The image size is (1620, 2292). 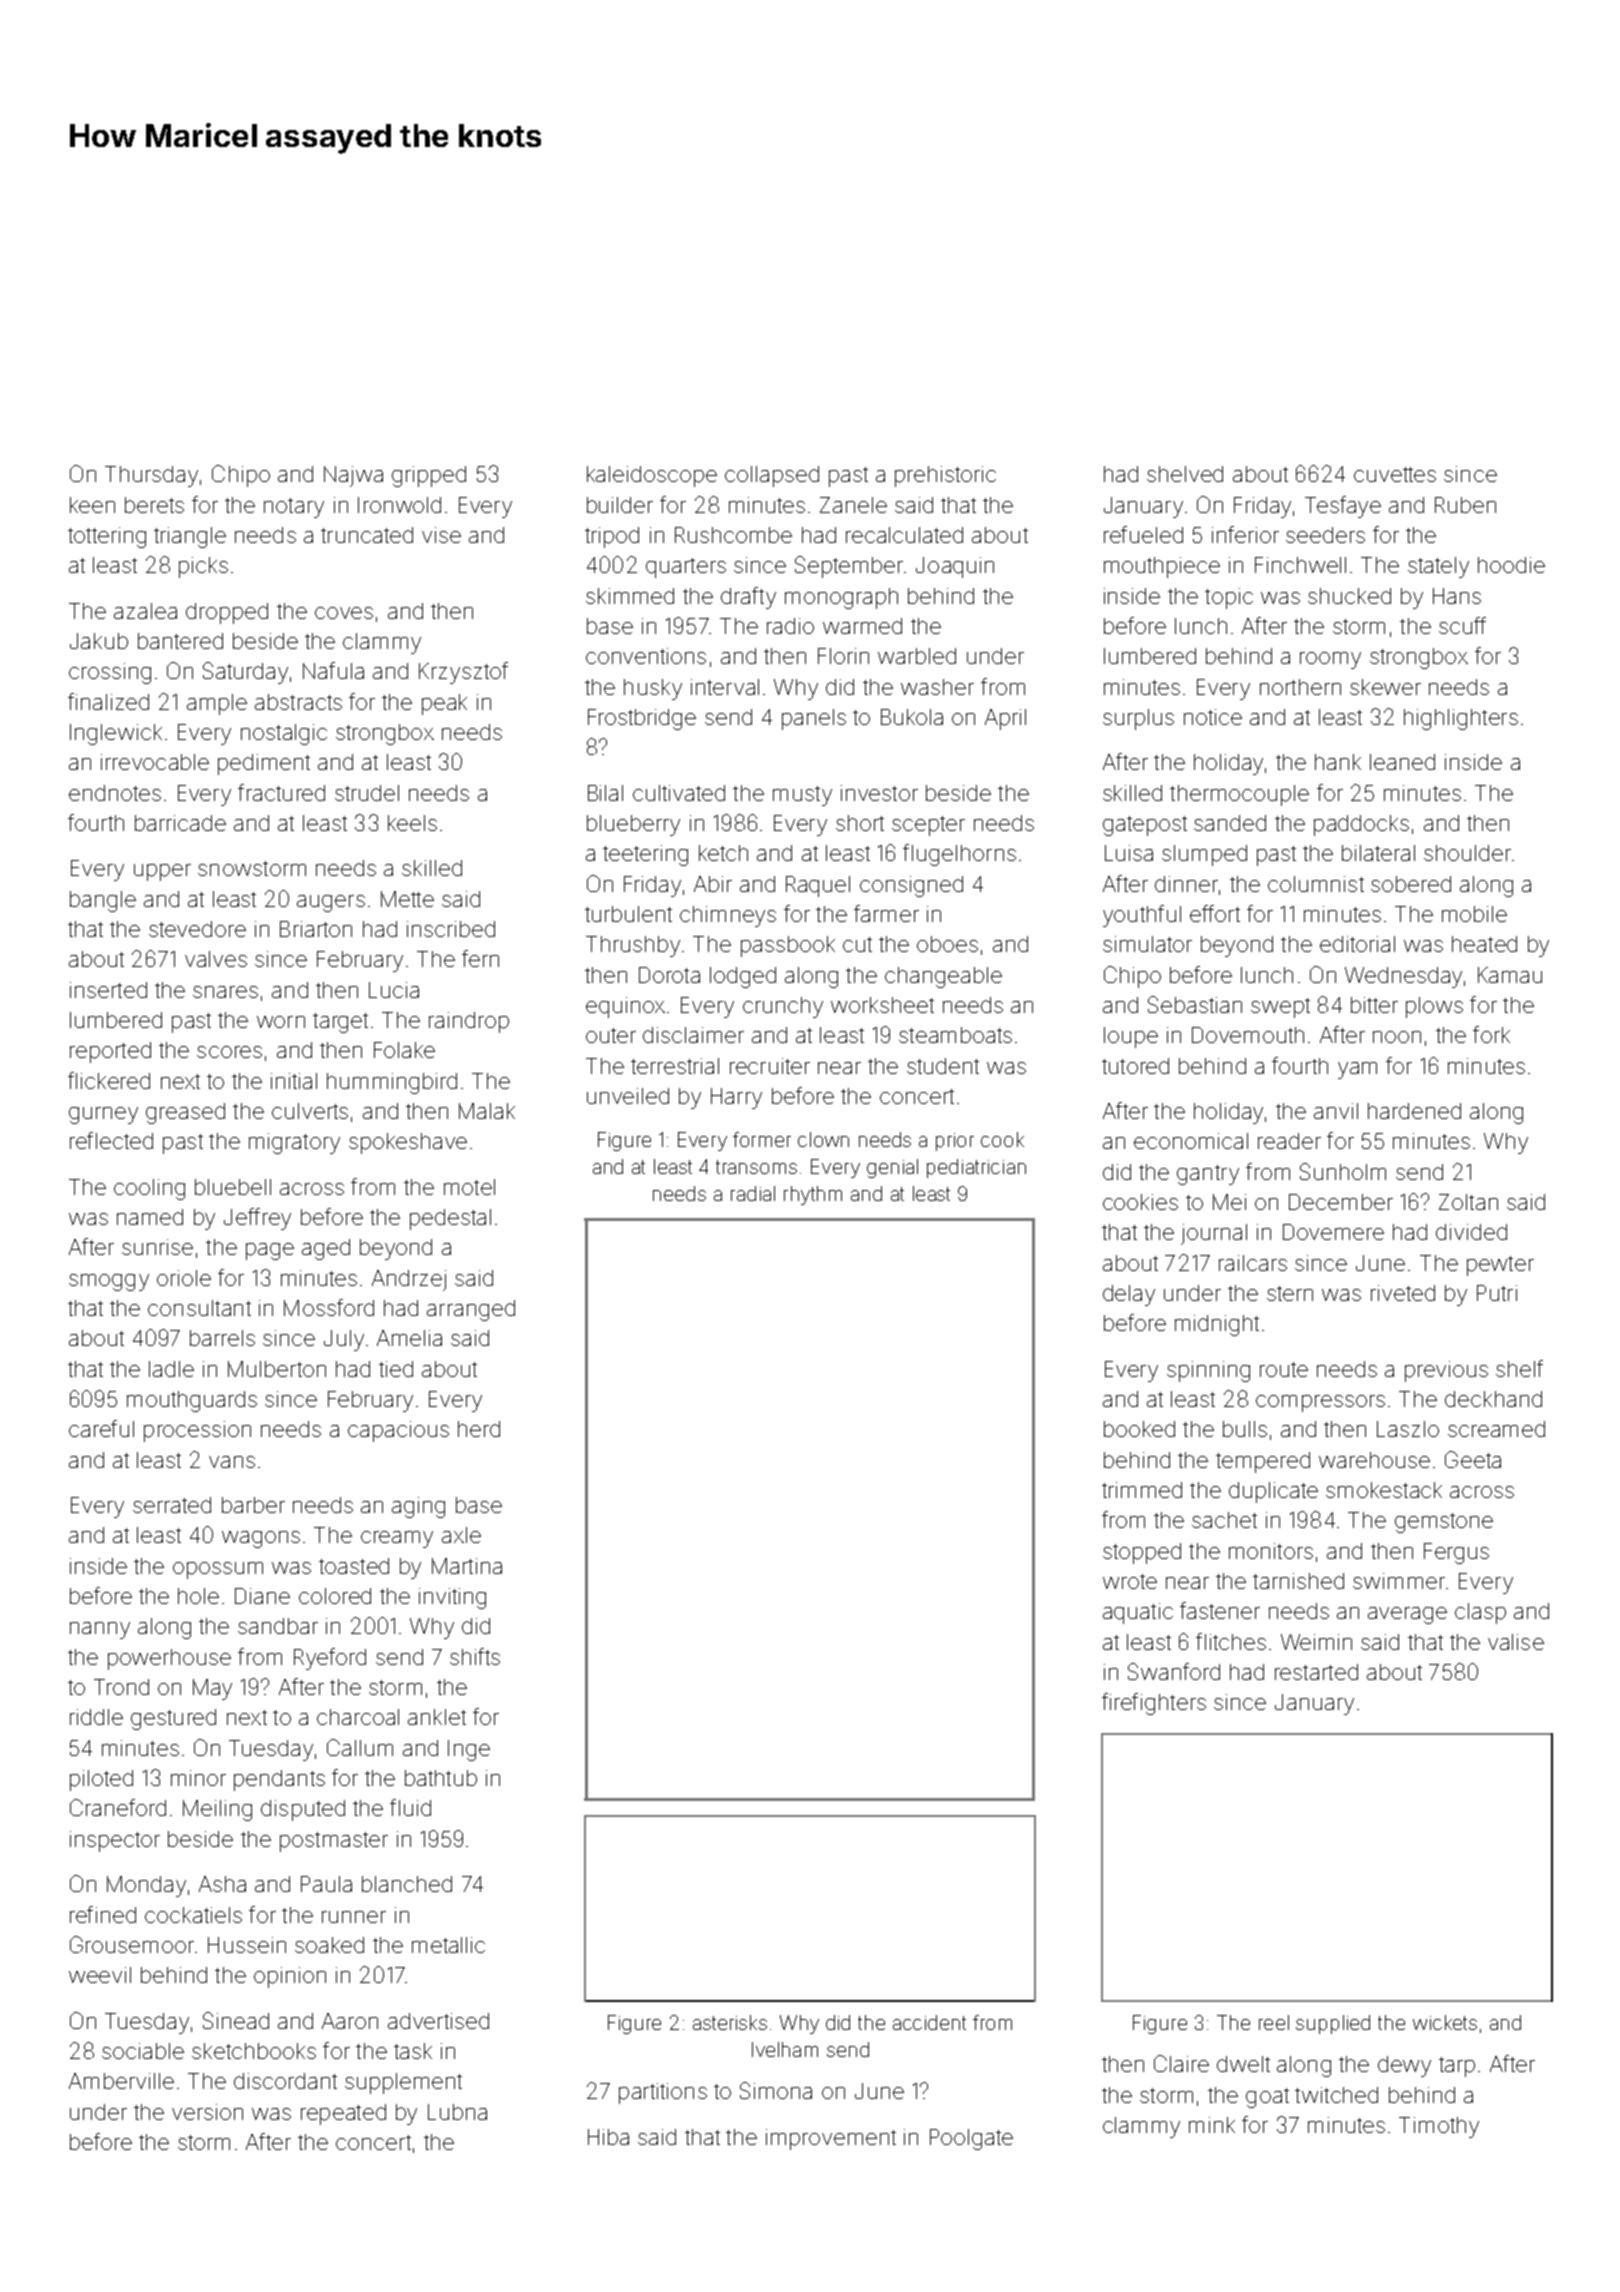 I want to click on Thursday, so click(x=151, y=476).
